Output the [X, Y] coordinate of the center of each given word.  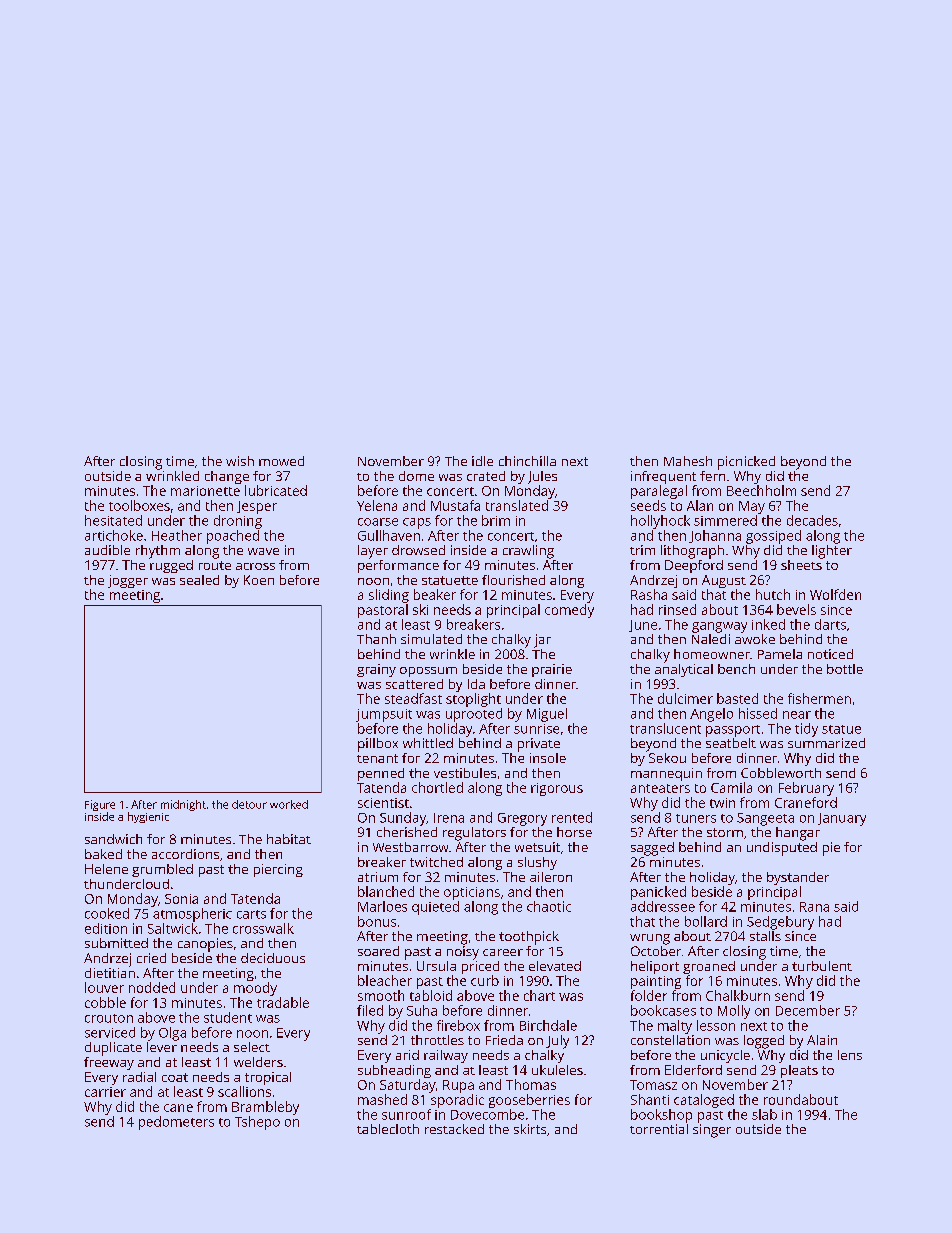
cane [178, 1108]
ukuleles [557, 1070]
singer [712, 1131]
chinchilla [527, 461]
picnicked [746, 463]
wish [240, 461]
